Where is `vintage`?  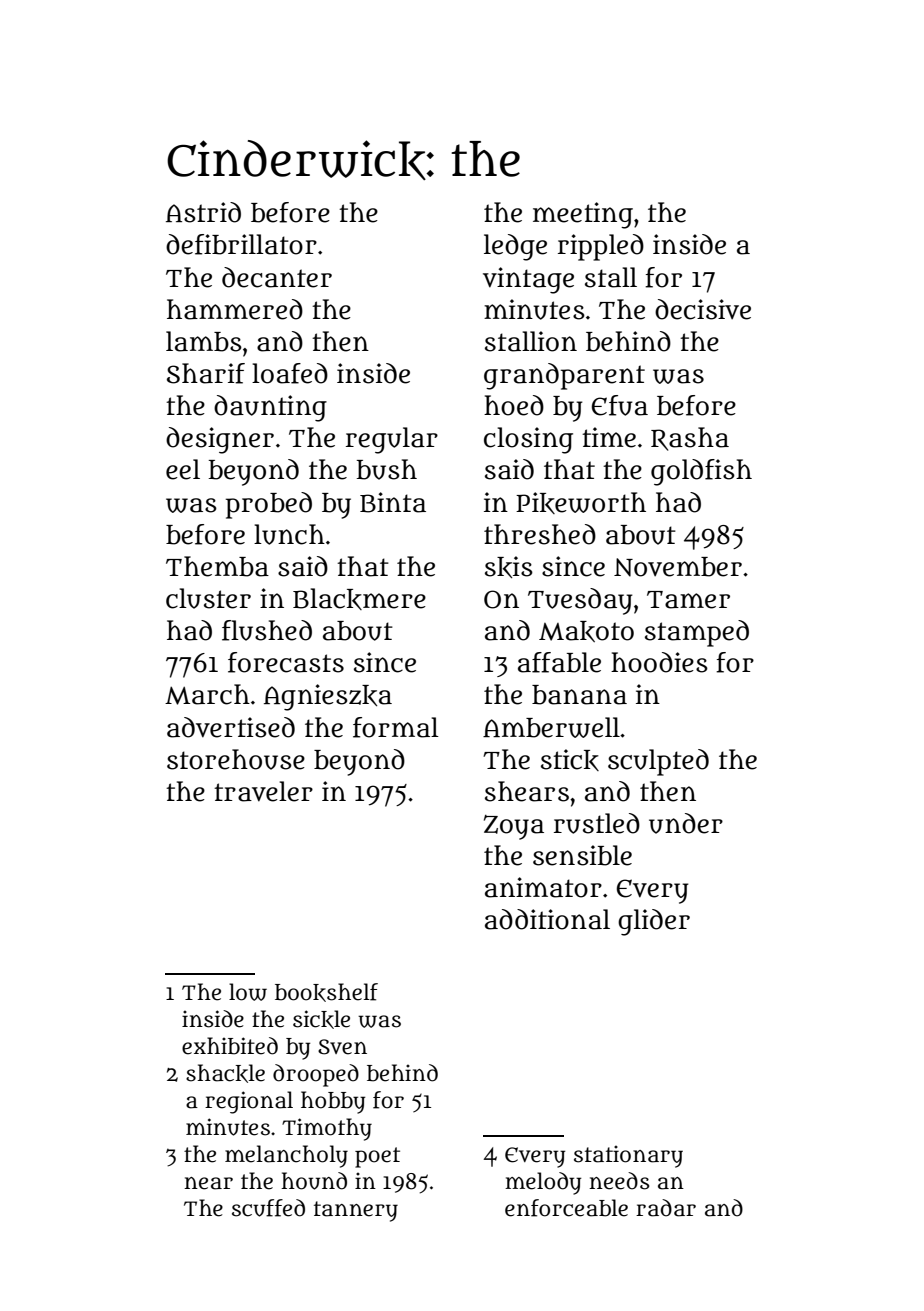
vintage is located at coordinates (528, 280).
